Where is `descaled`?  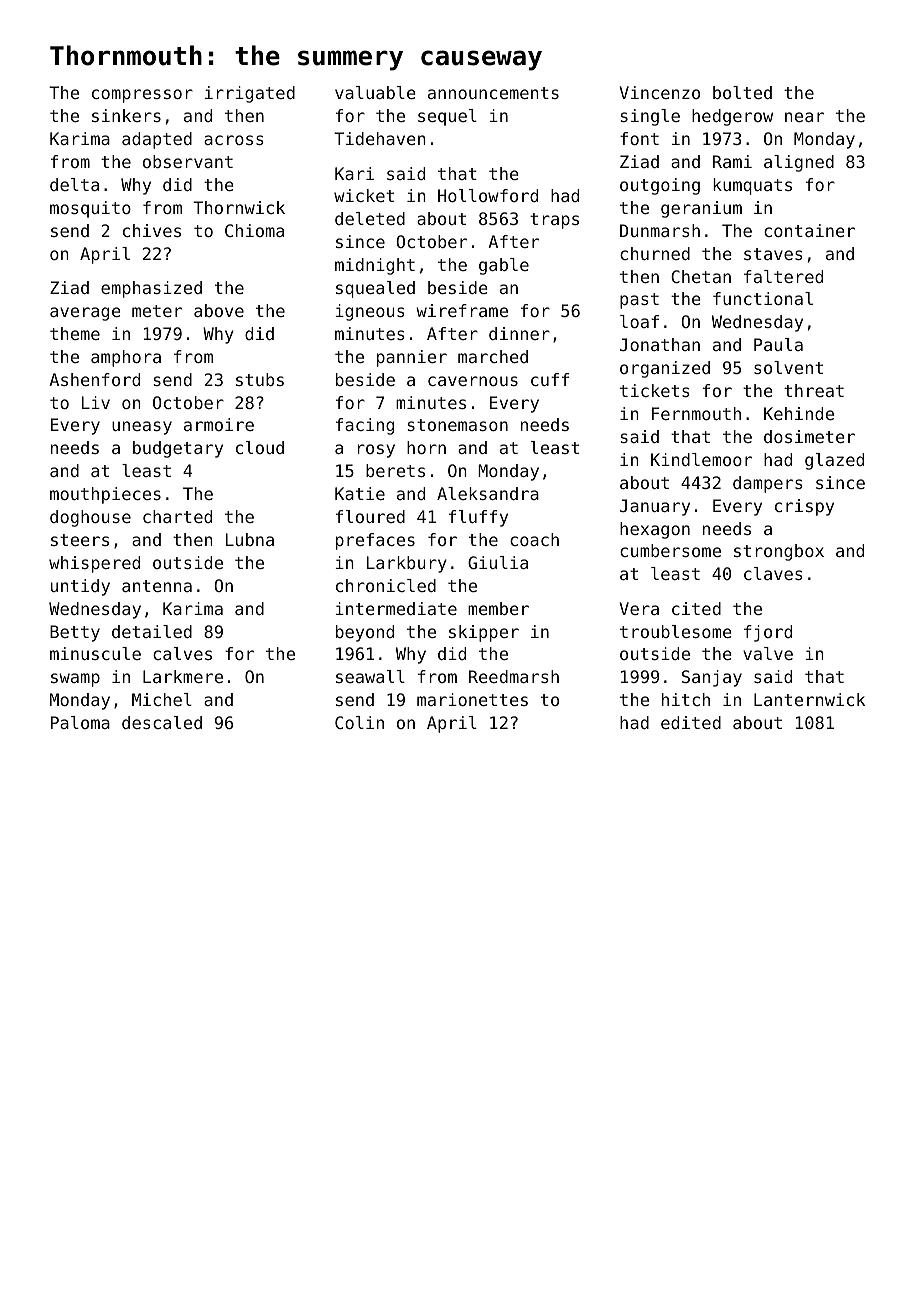 descaled is located at coordinates (162, 722).
